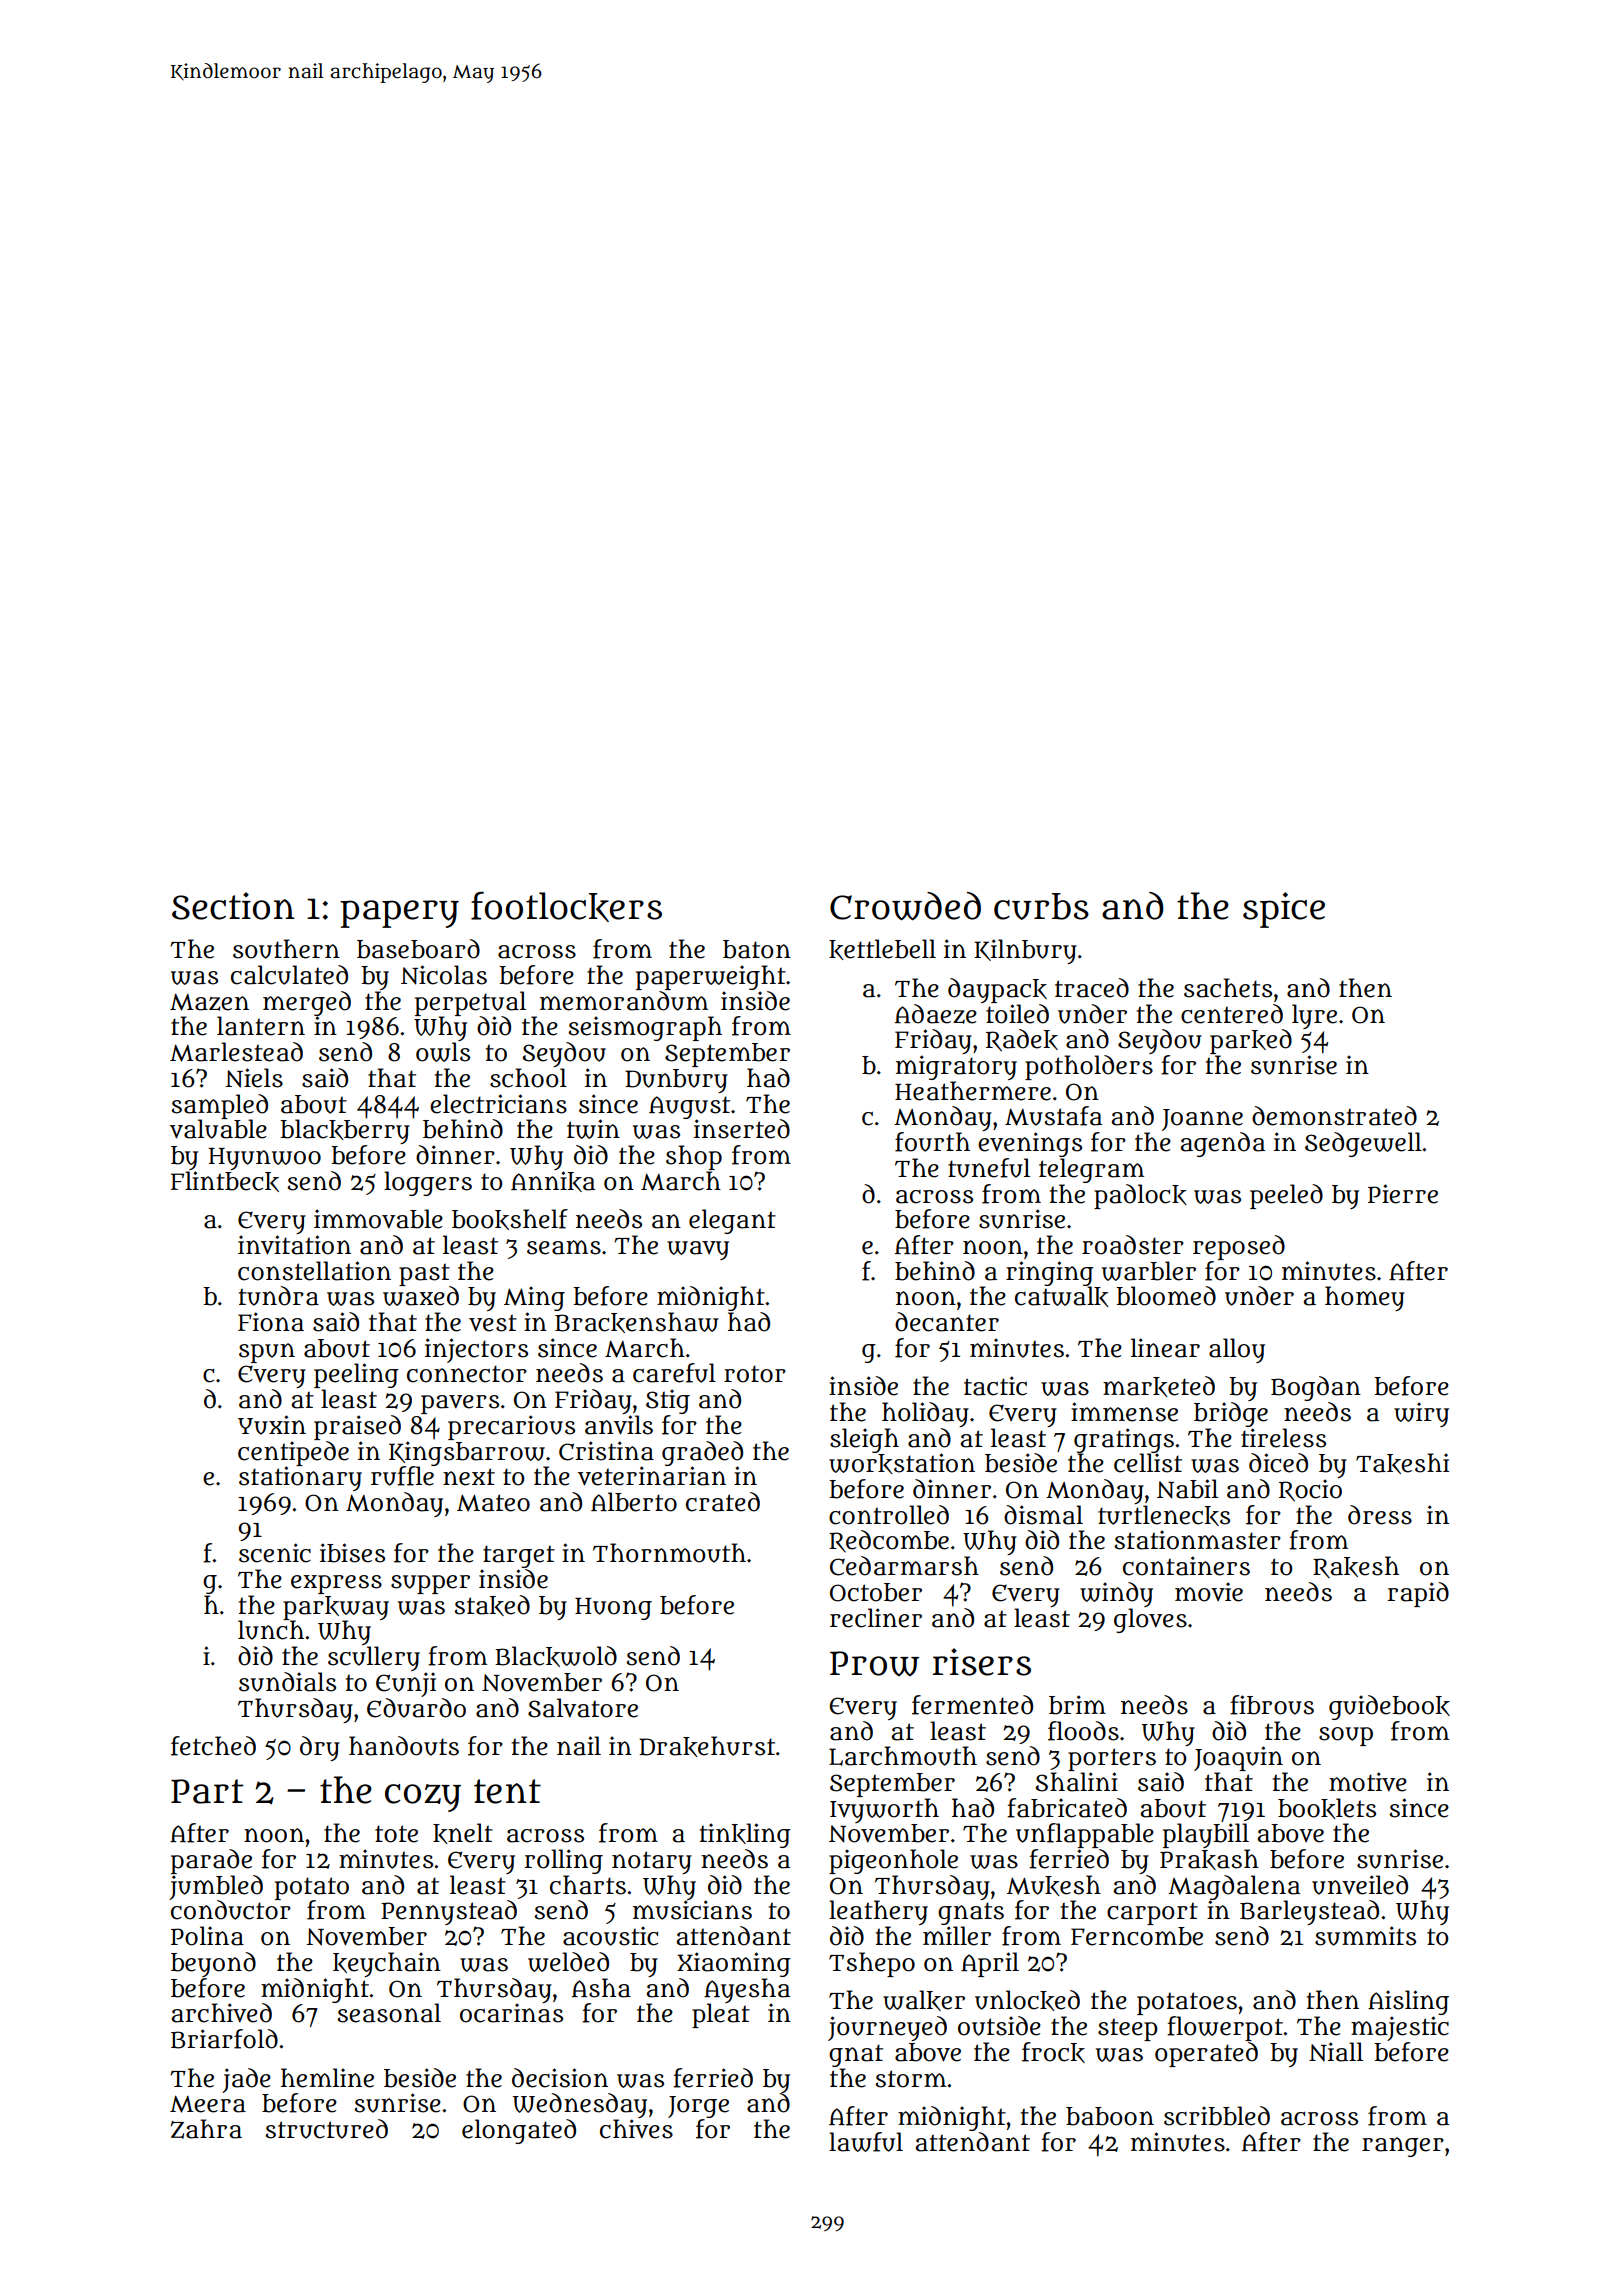  What do you see at coordinates (336, 1584) in the screenshot?
I see `express` at bounding box center [336, 1584].
